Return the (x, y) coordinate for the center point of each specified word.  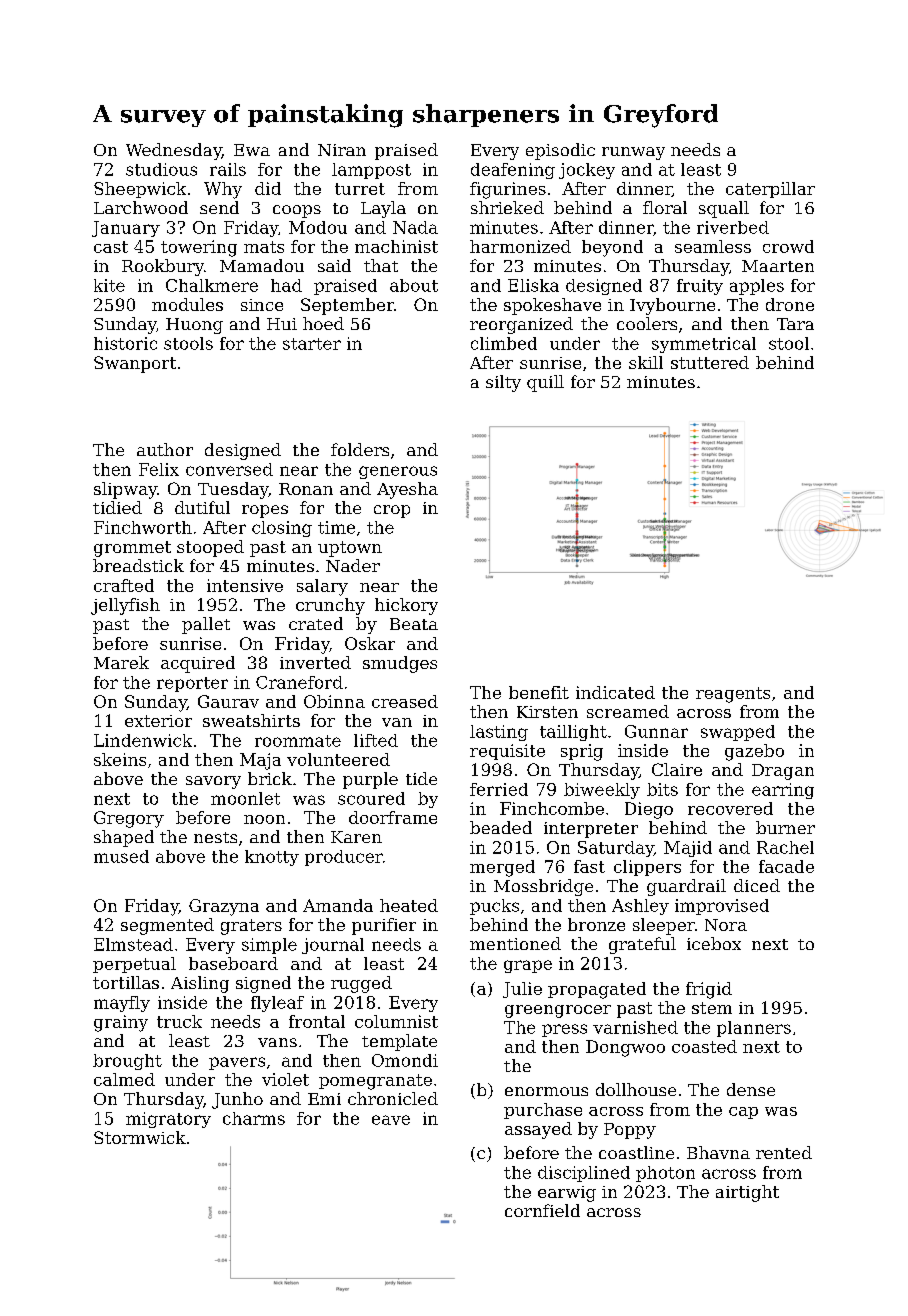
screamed (628, 711)
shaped (124, 838)
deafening (513, 171)
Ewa (252, 150)
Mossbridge (543, 887)
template (399, 1042)
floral (665, 207)
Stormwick (140, 1137)
